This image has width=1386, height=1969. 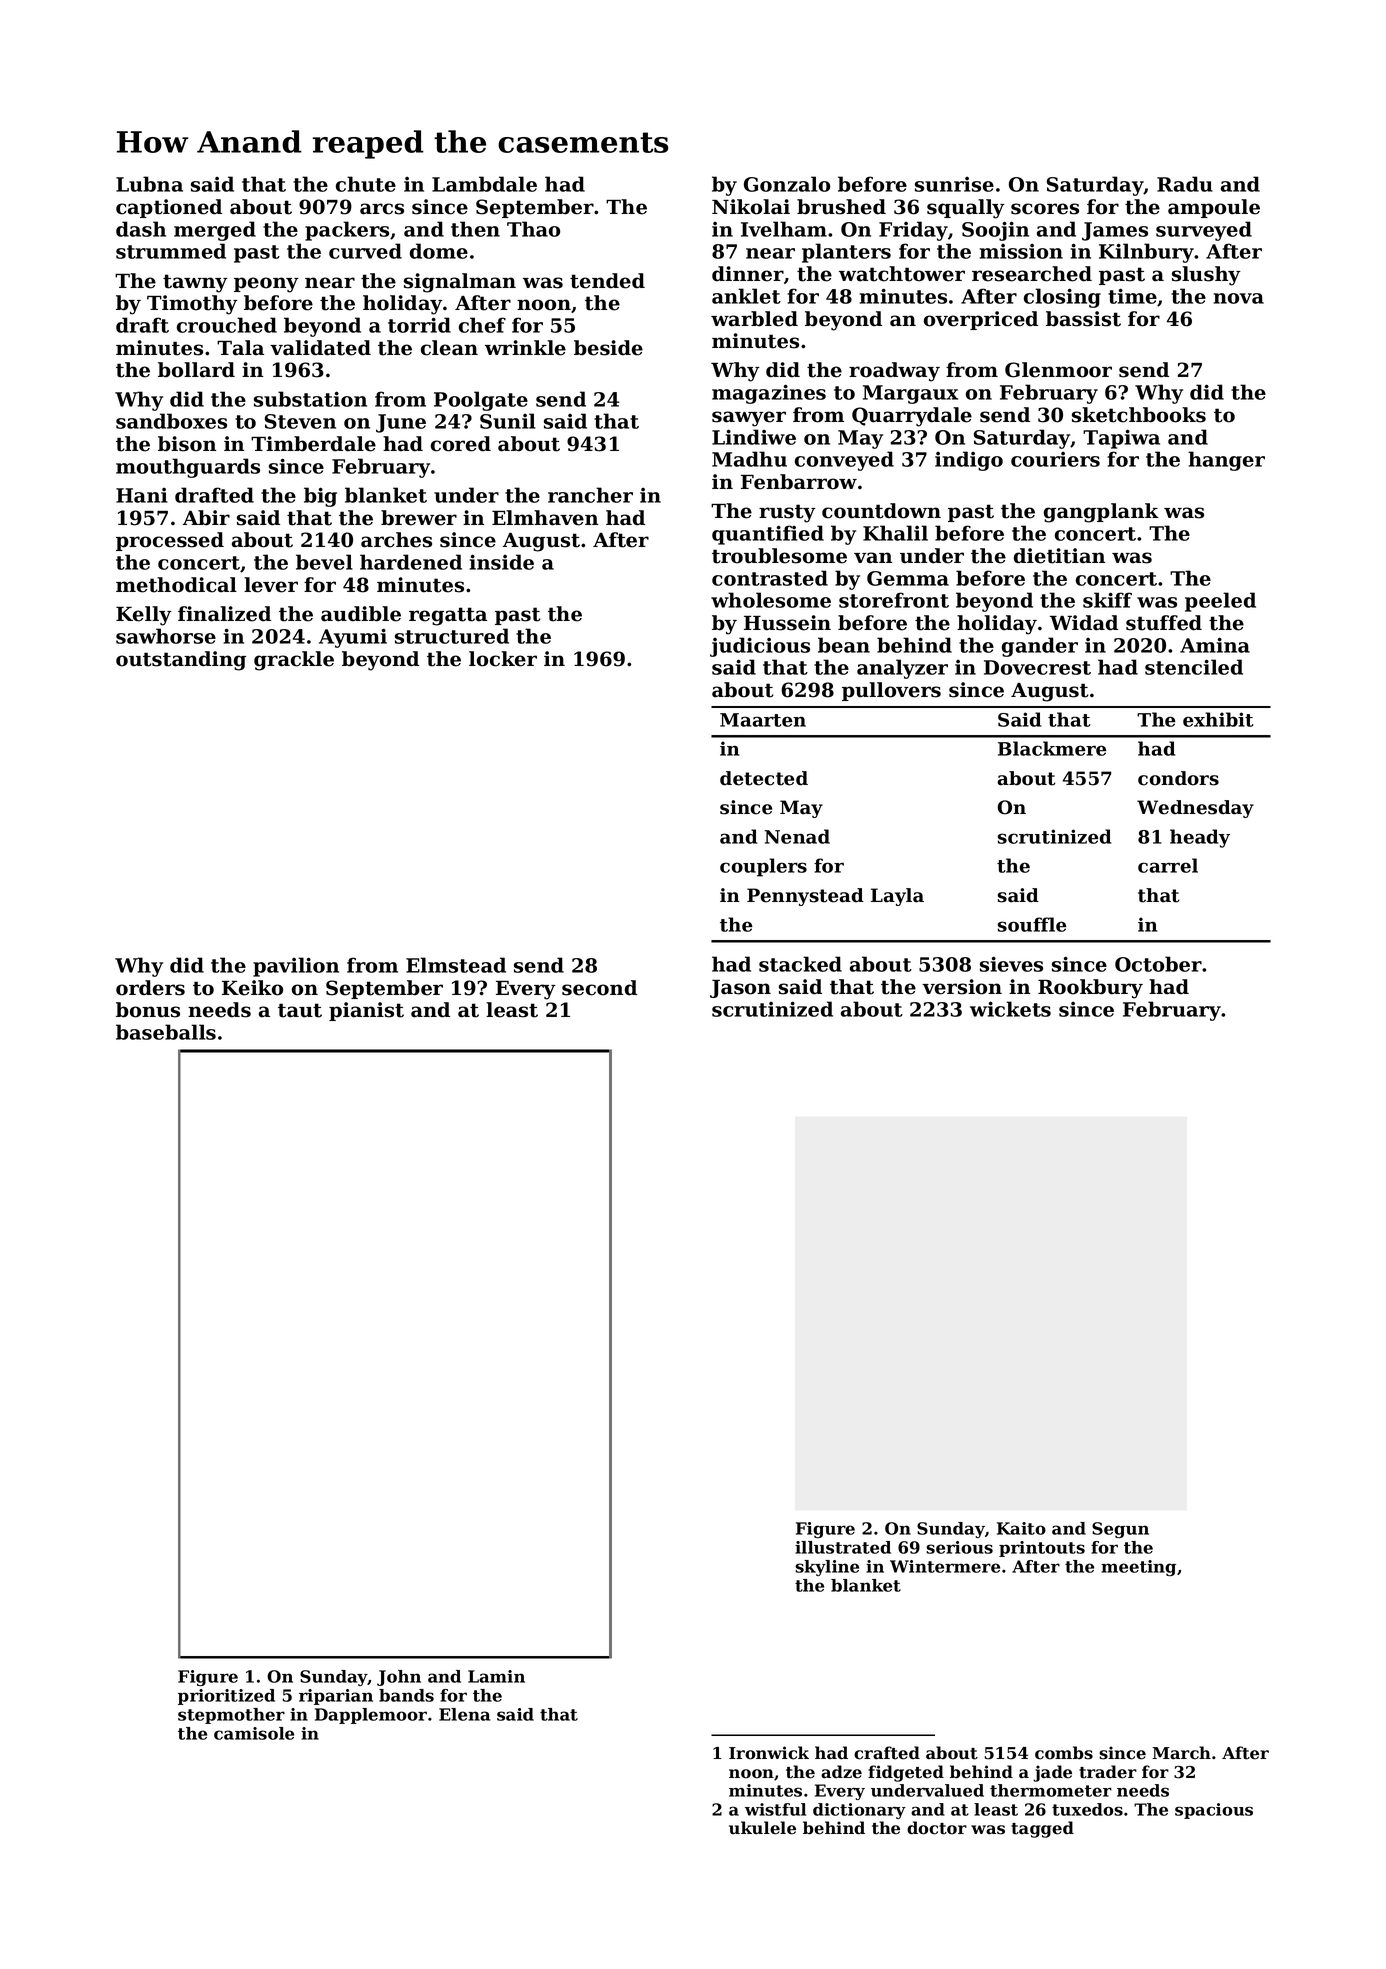 What do you see at coordinates (1010, 1009) in the image?
I see `wickets` at bounding box center [1010, 1009].
